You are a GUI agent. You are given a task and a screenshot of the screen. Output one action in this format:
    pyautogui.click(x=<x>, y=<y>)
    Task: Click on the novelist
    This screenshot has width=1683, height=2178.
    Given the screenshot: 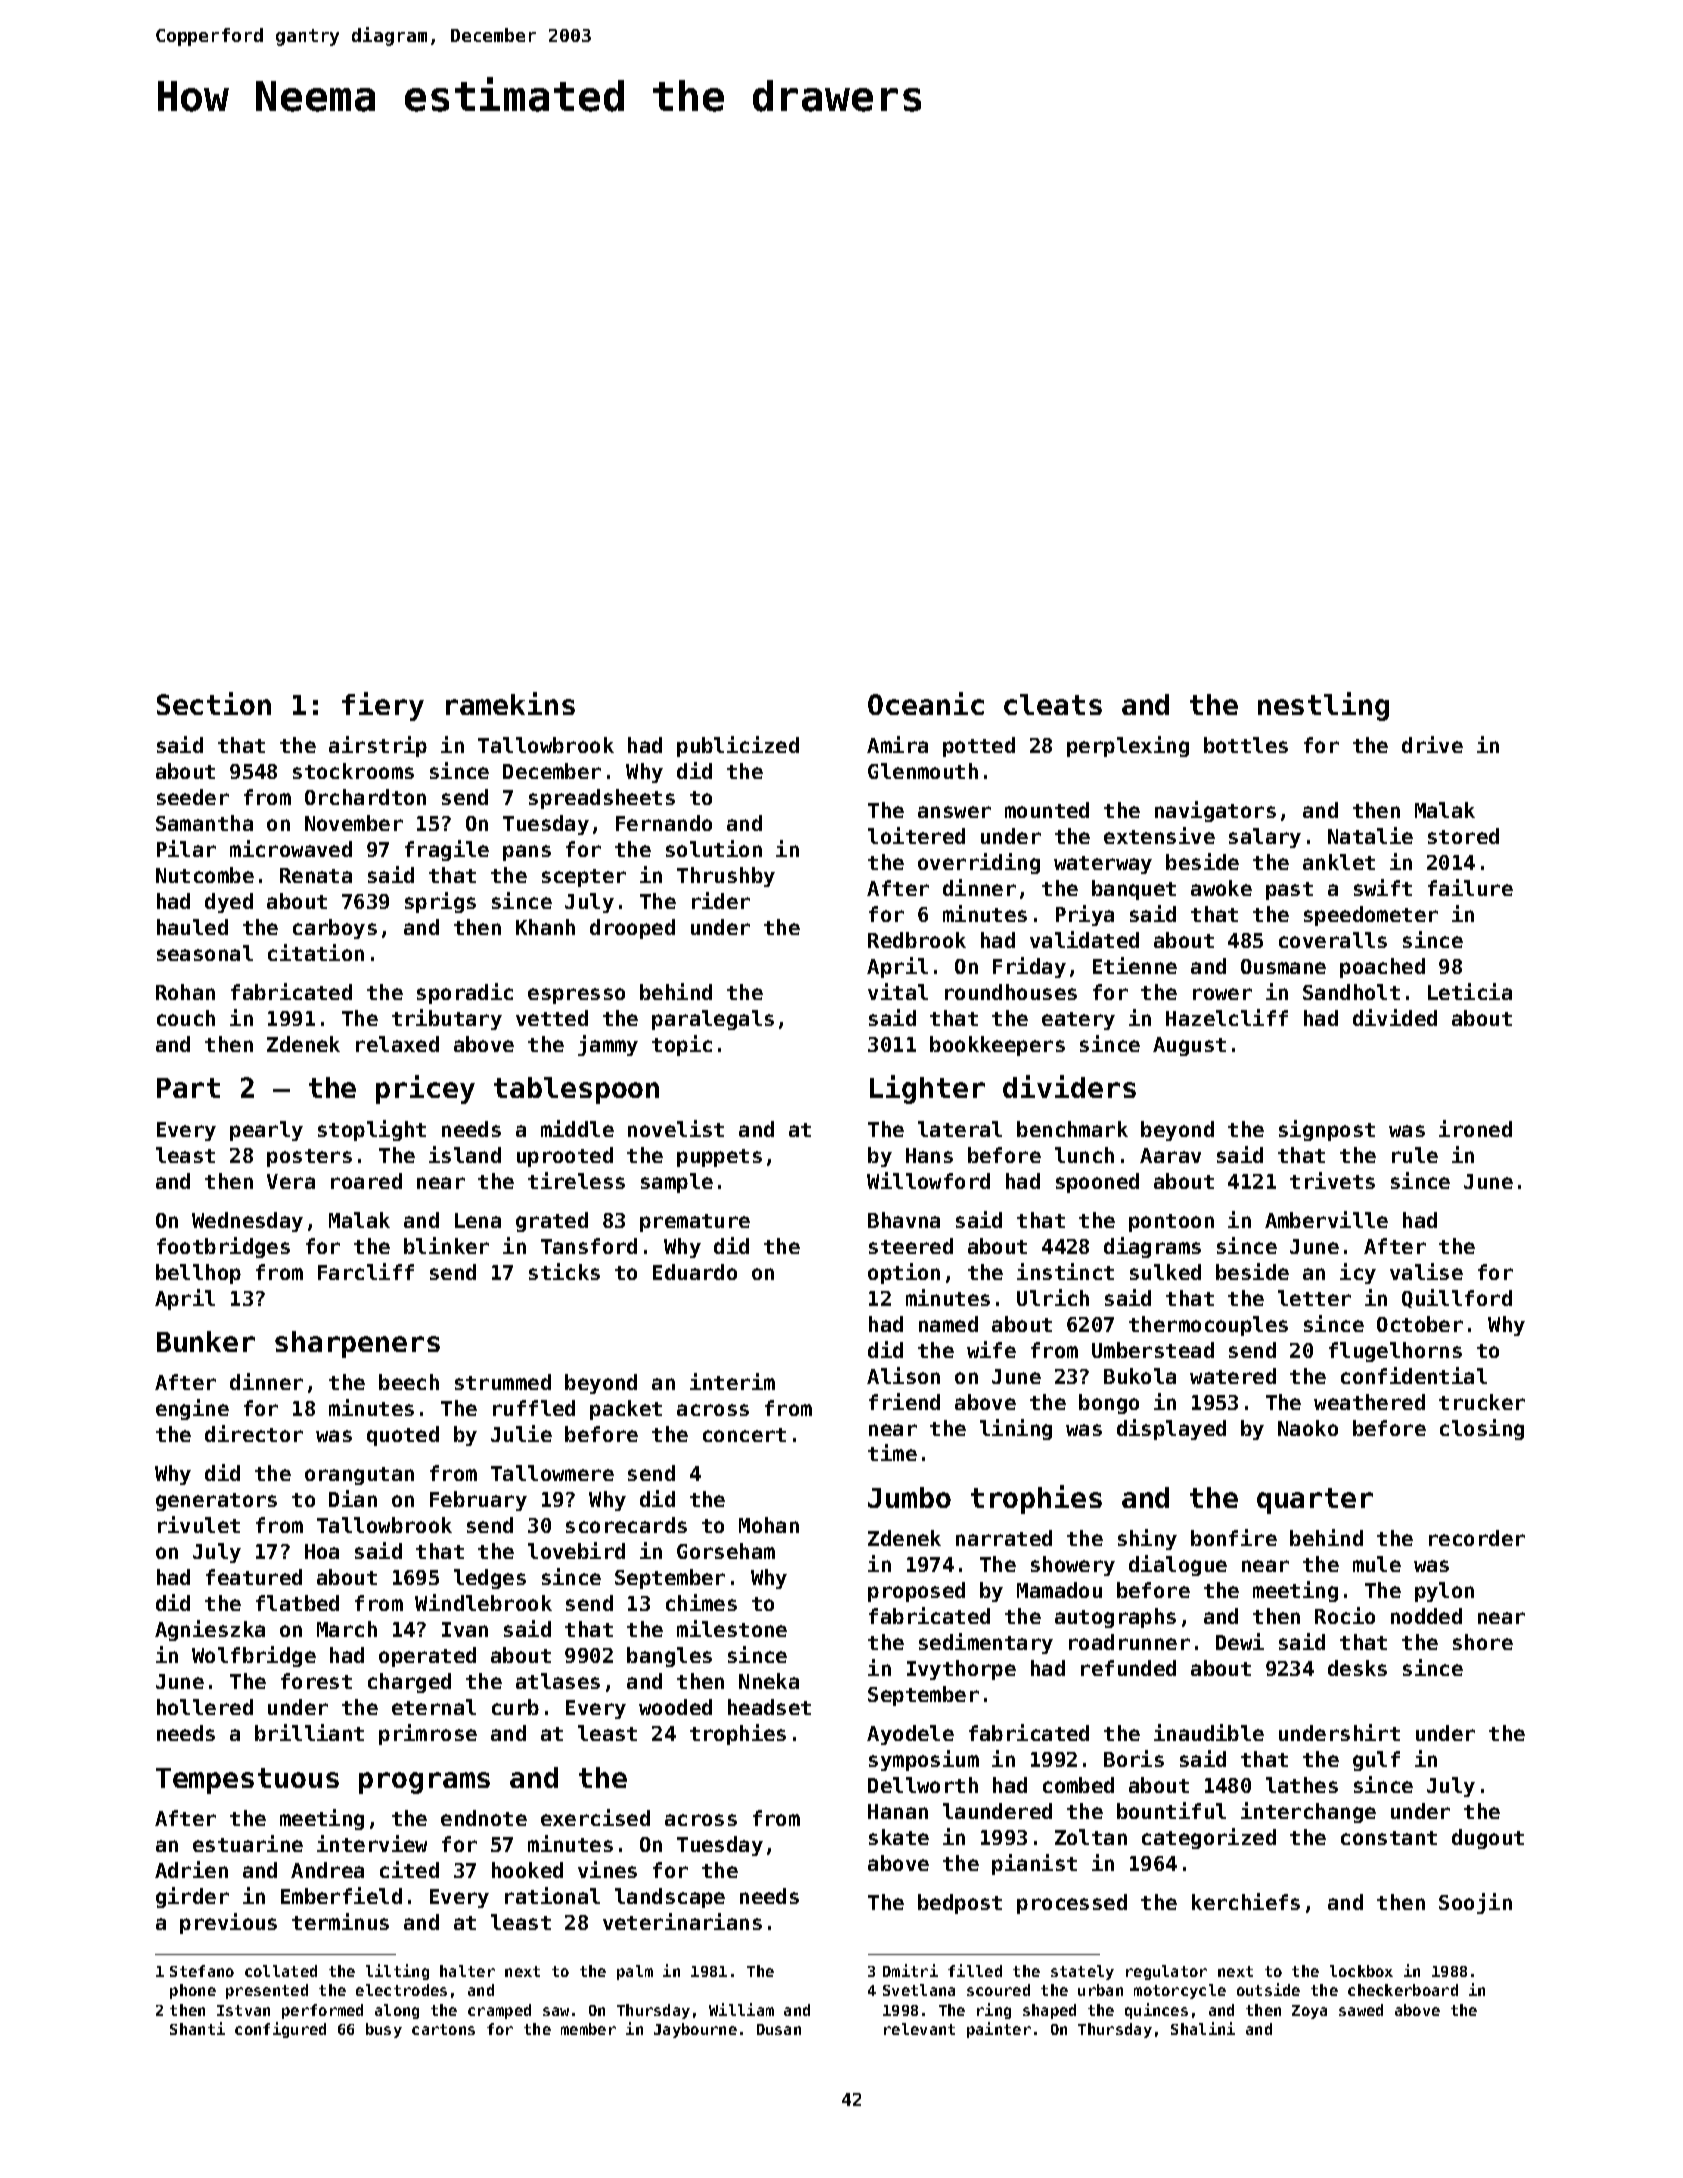 What is the action you would take?
    pyautogui.click(x=676, y=1128)
